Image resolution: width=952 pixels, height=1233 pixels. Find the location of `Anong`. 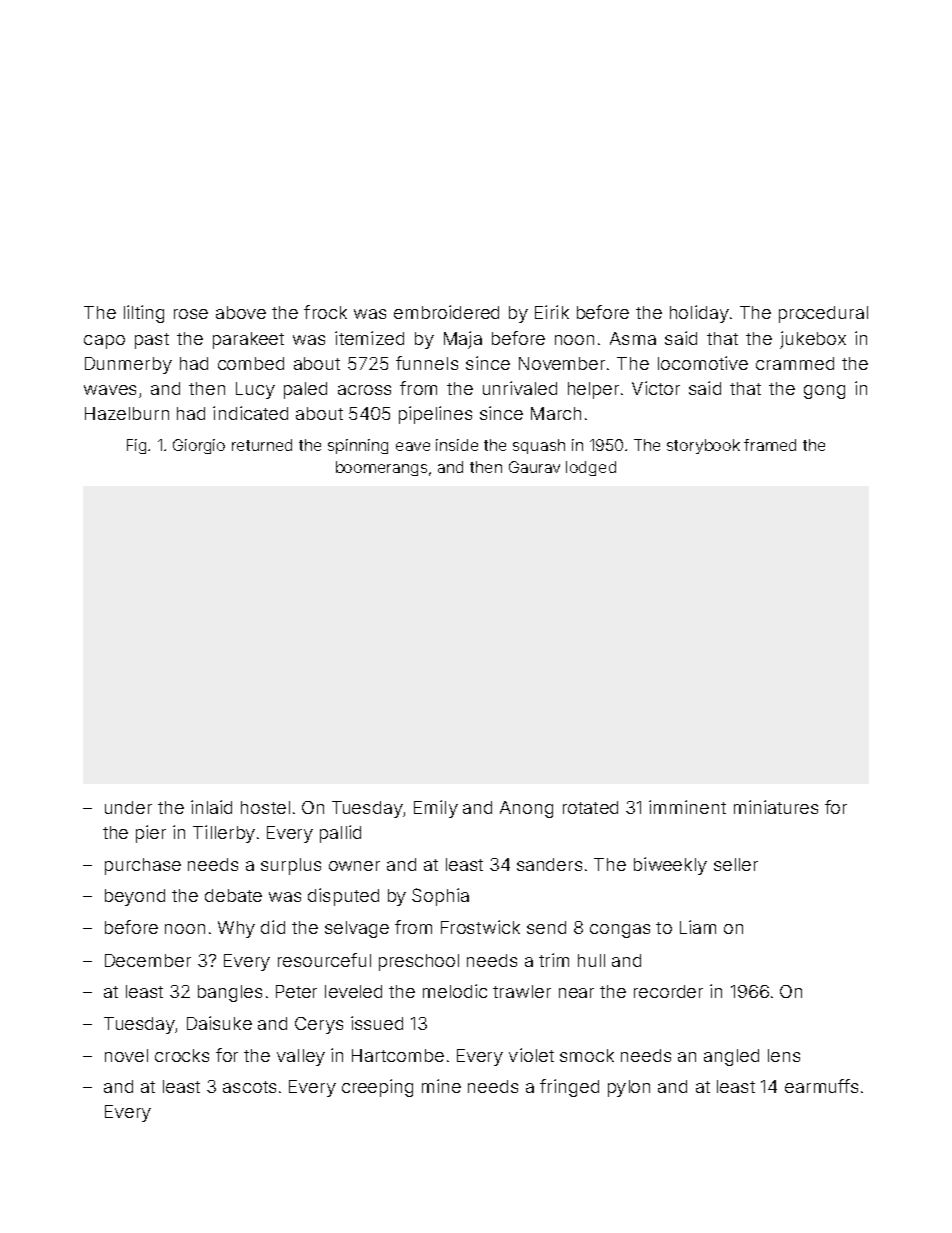

Anong is located at coordinates (526, 809).
